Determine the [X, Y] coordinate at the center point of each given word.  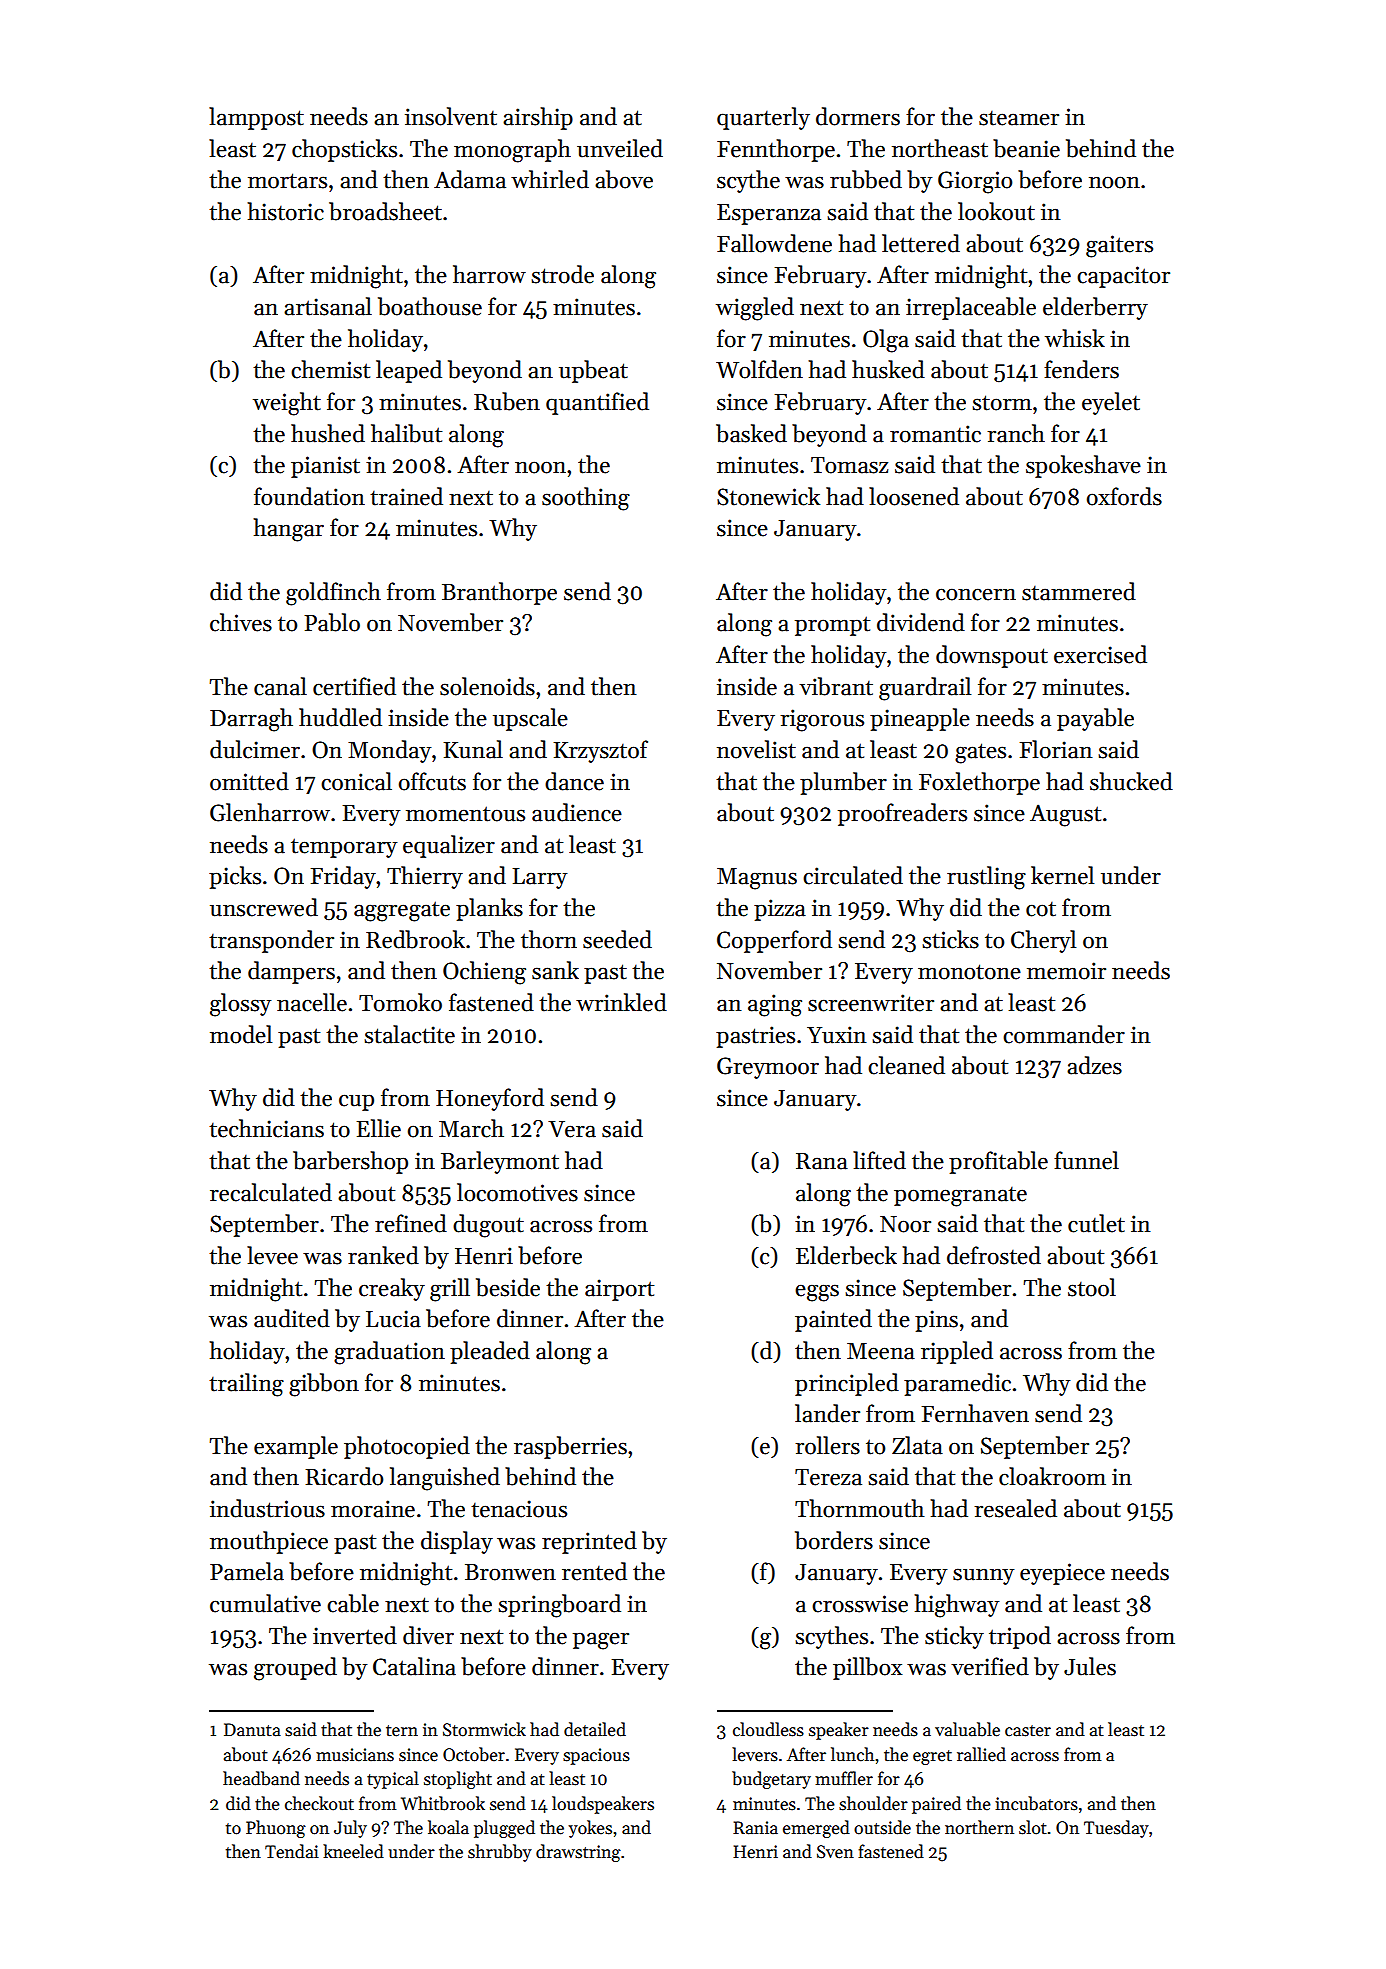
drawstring [578, 1853]
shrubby [500, 1853]
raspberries [570, 1447]
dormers [858, 116]
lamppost [256, 118]
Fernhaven [975, 1413]
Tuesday [1116, 1829]
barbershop [350, 1162]
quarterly [763, 118]
